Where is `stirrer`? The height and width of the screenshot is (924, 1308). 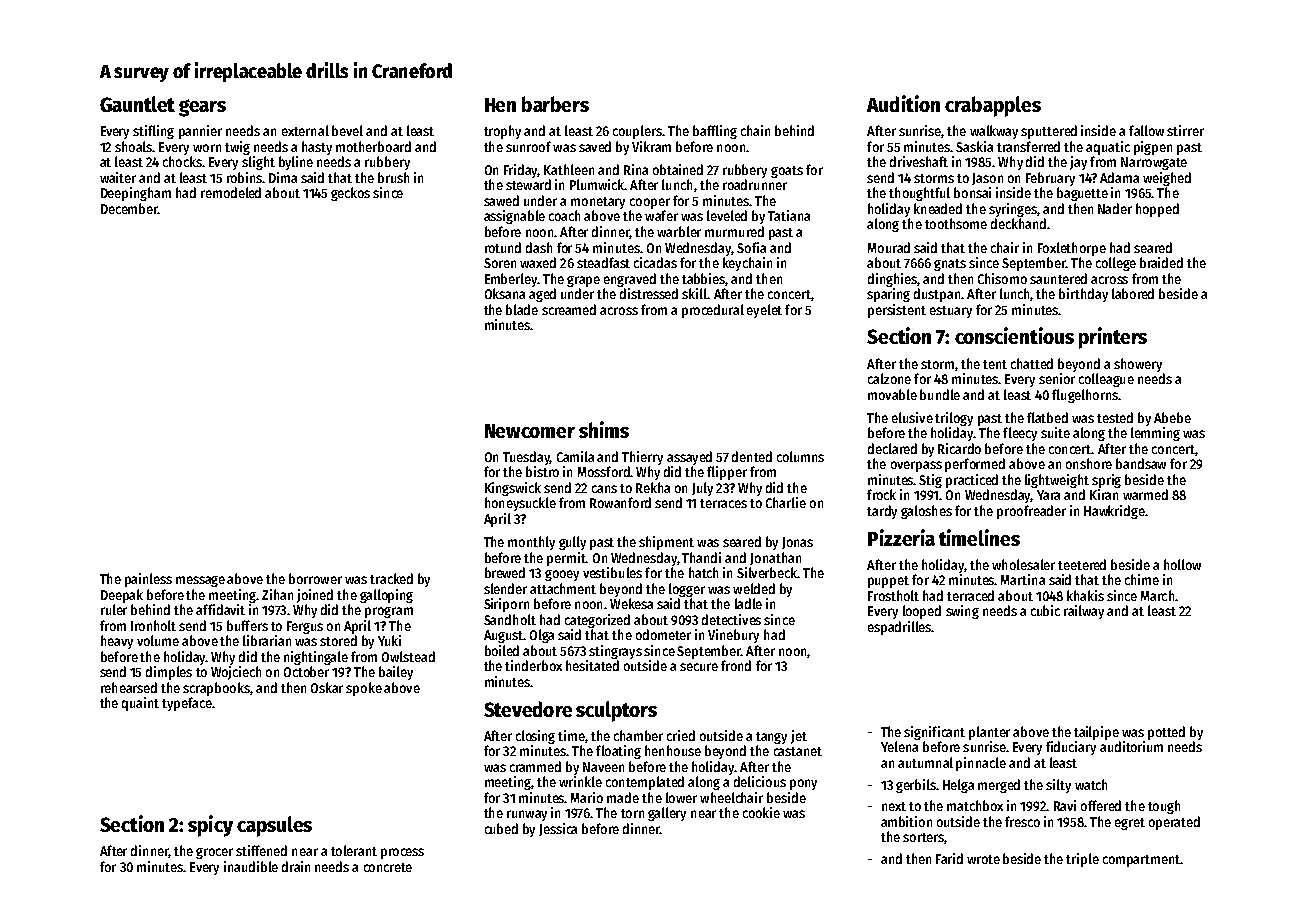 stirrer is located at coordinates (1185, 130).
